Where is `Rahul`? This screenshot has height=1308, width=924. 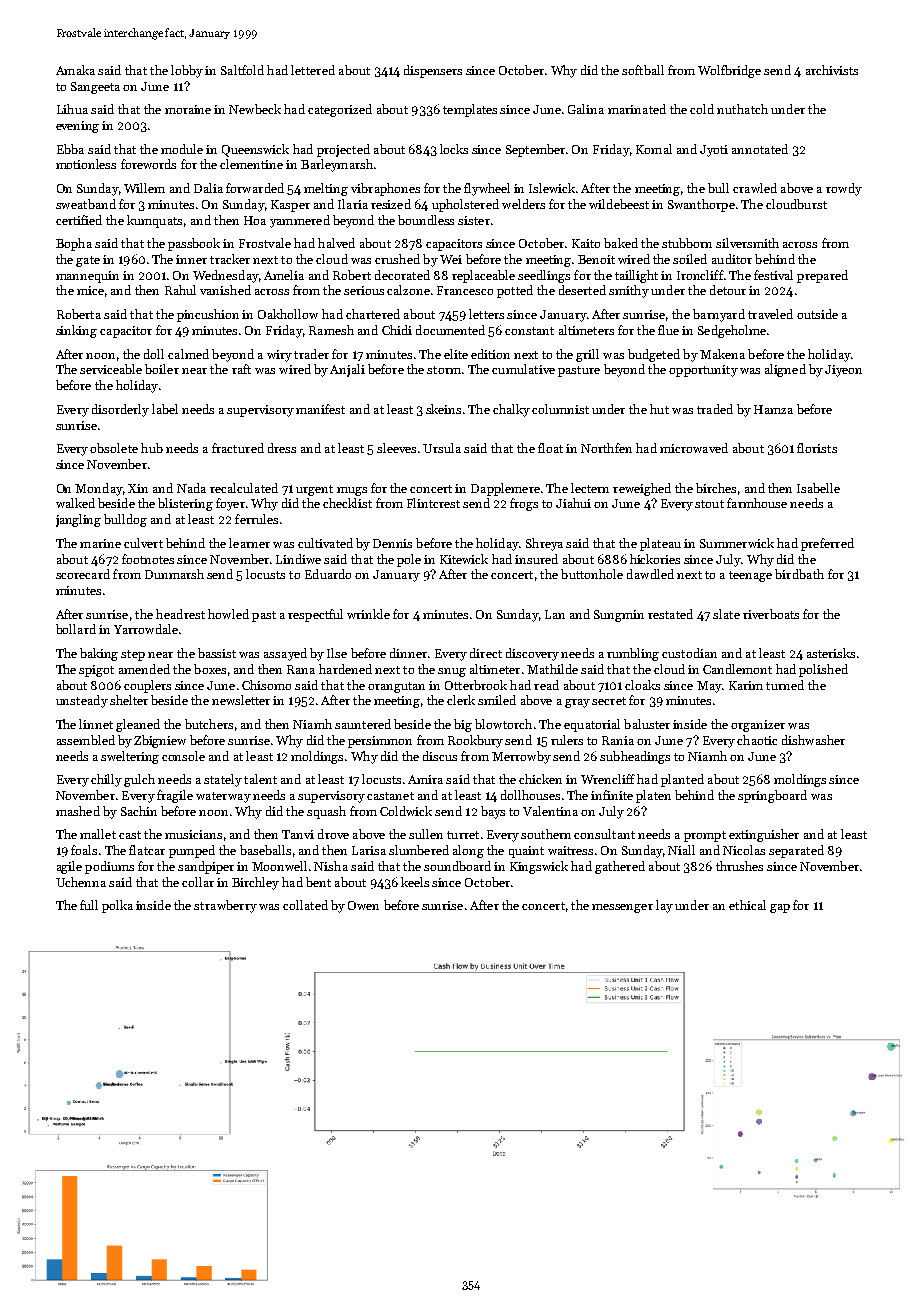 Rahul is located at coordinates (180, 290).
